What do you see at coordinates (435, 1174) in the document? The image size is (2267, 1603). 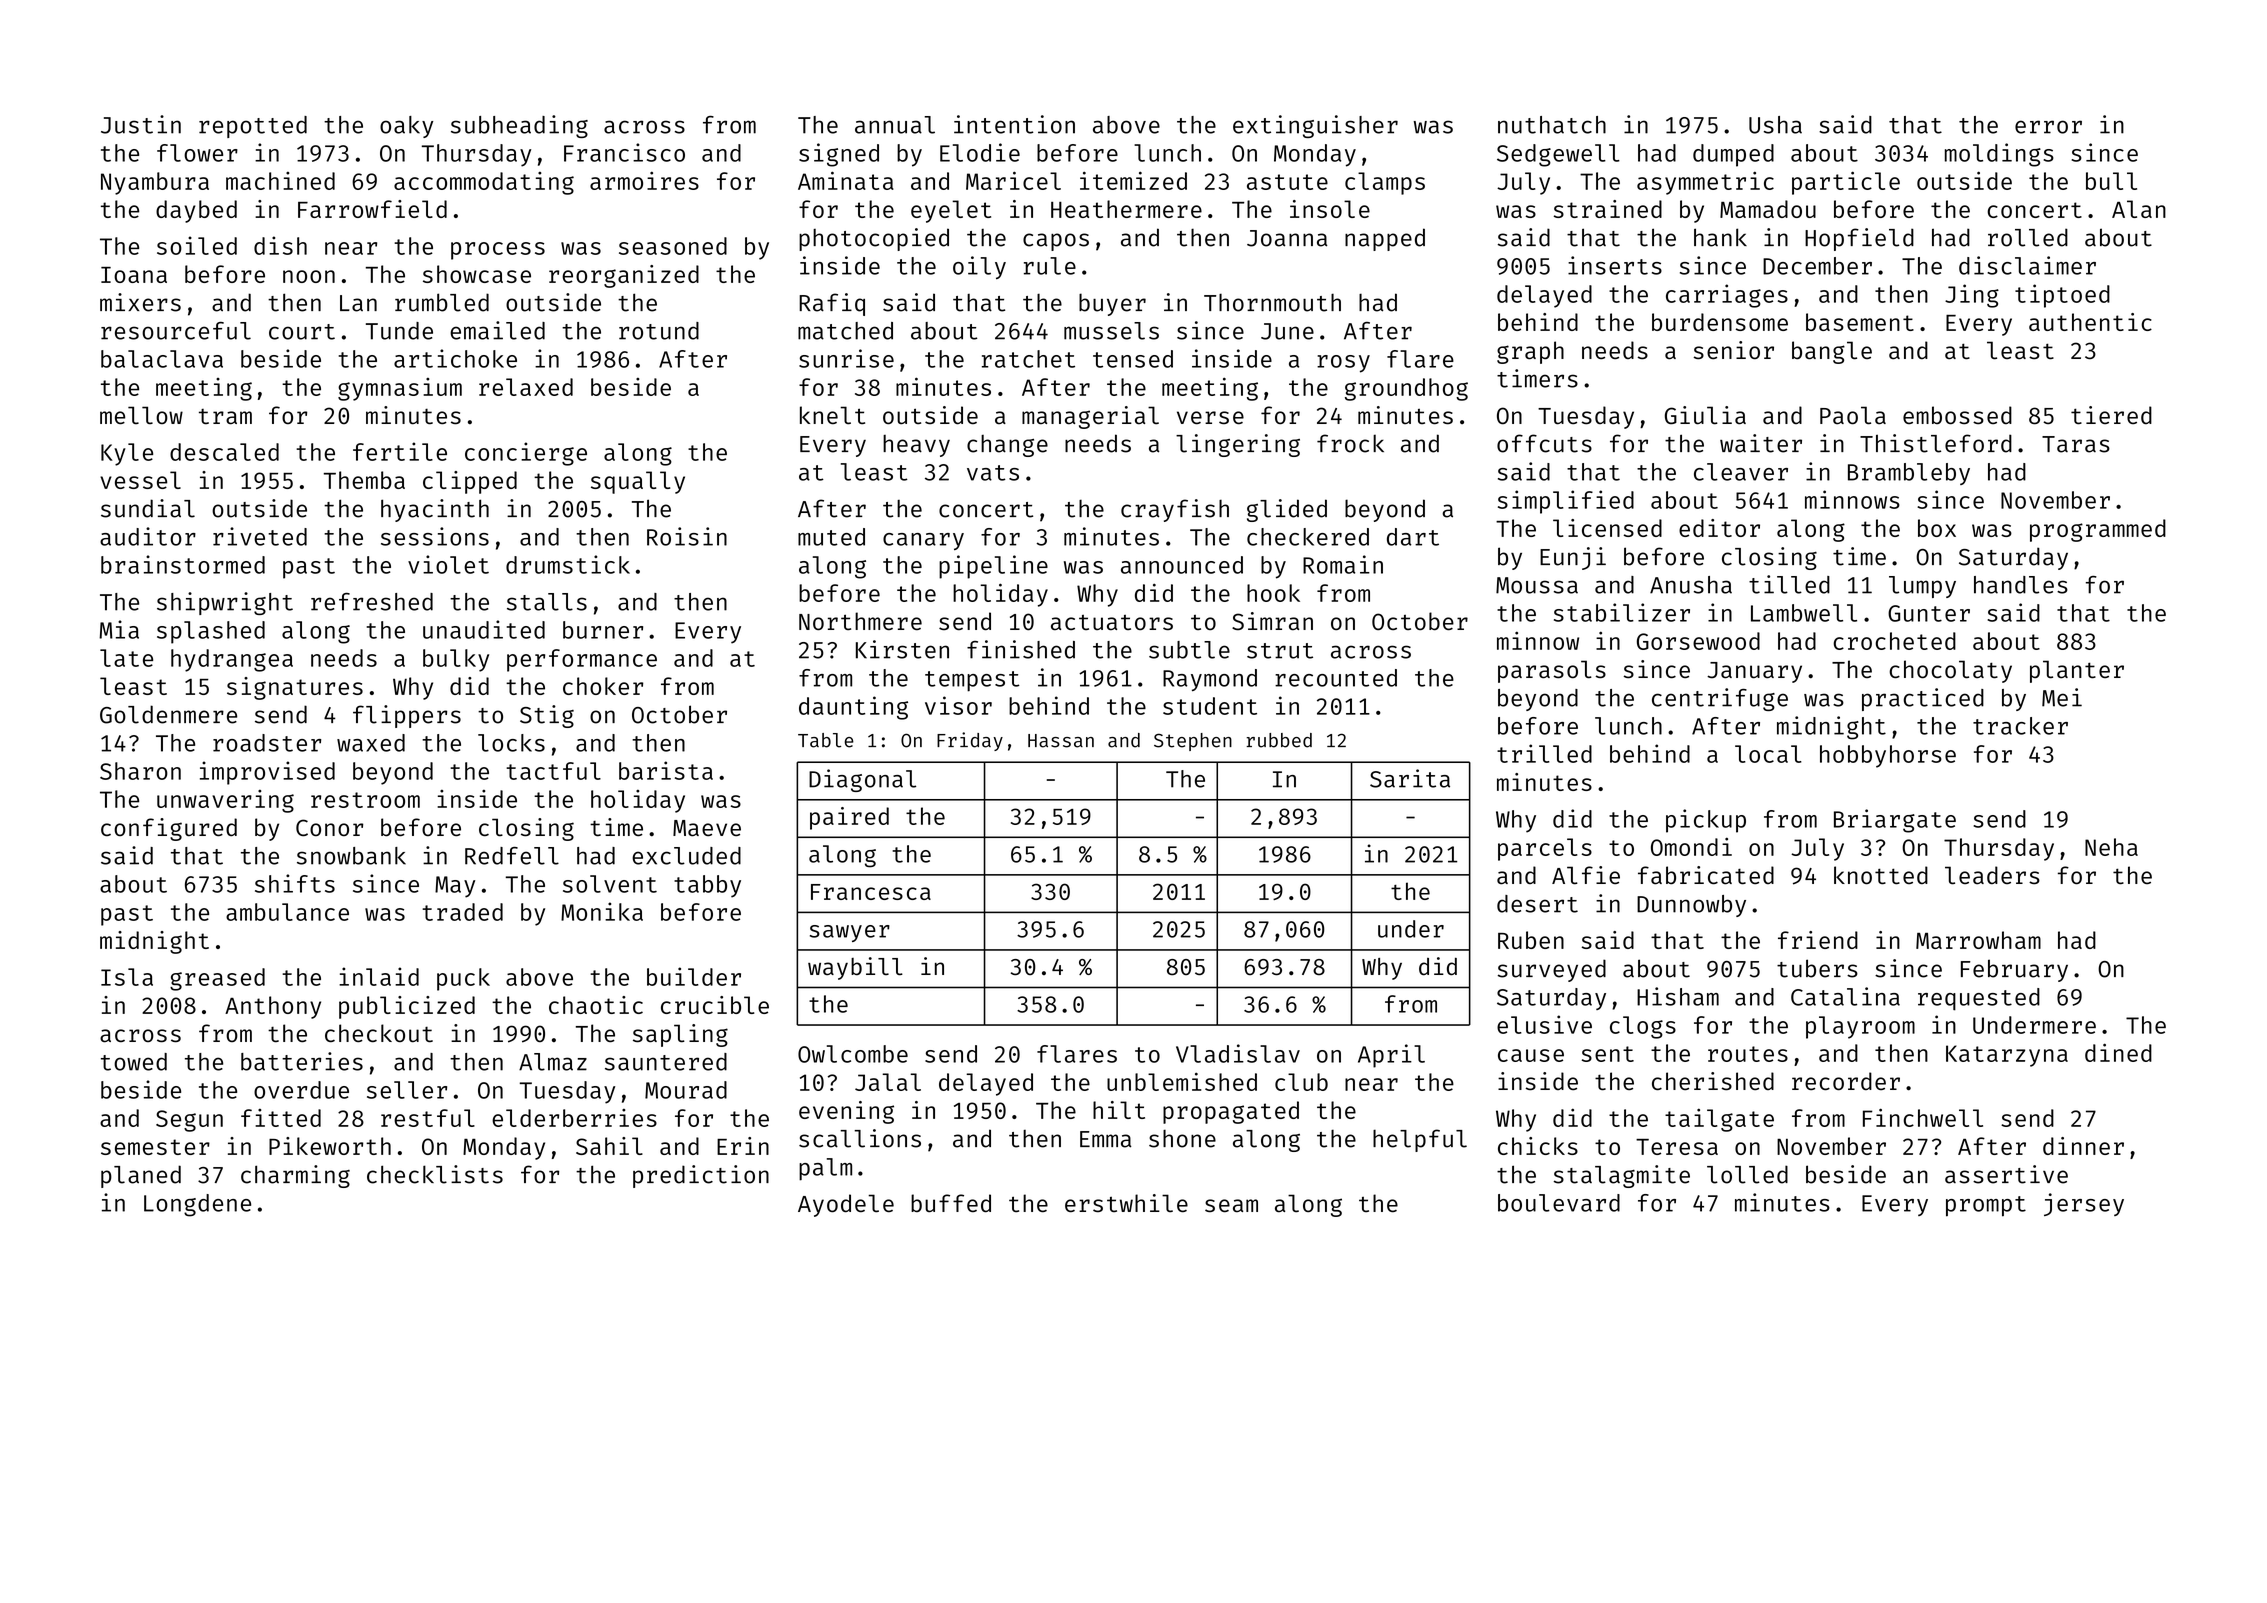 I see `checklists` at bounding box center [435, 1174].
